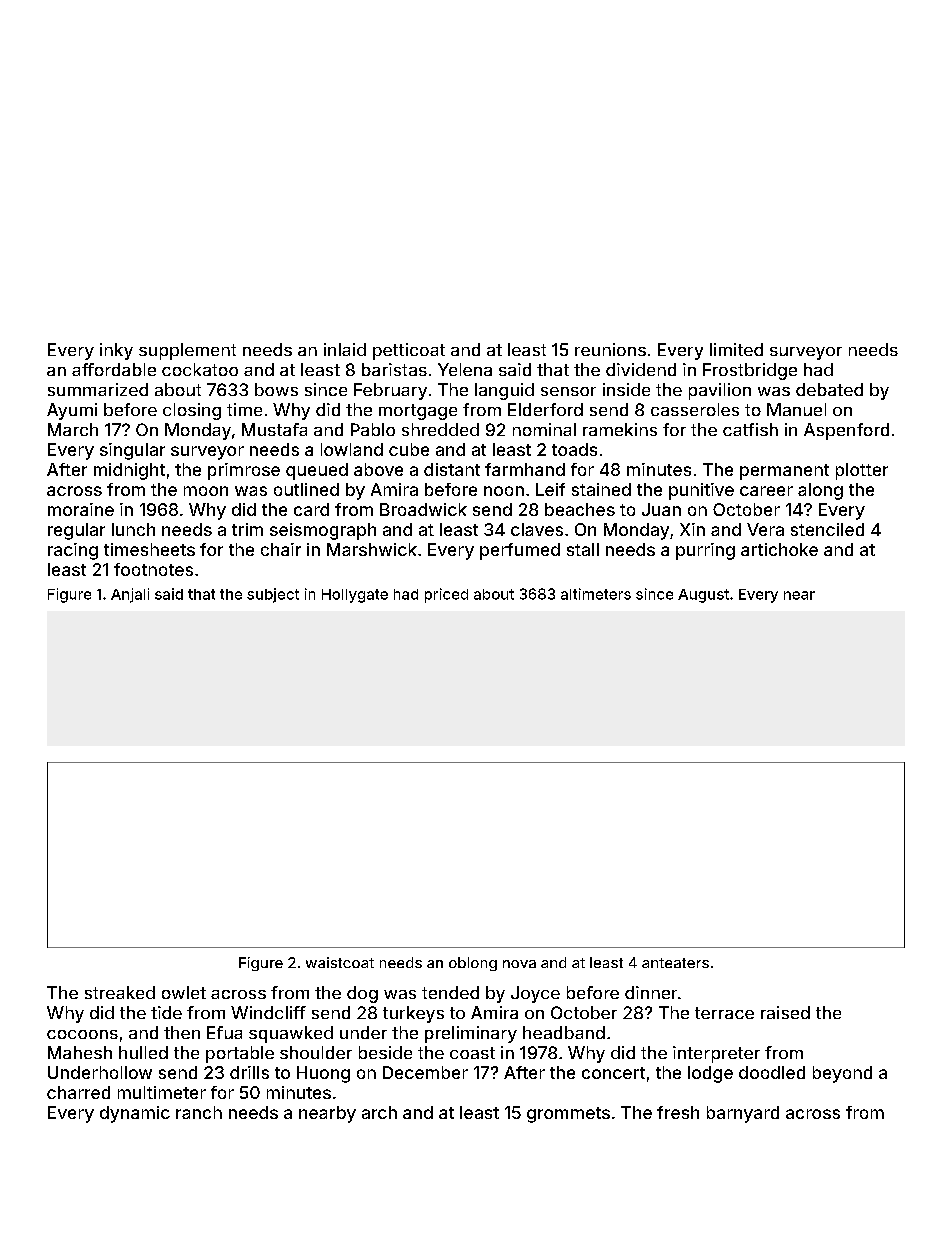  I want to click on Aspenford, so click(846, 431).
